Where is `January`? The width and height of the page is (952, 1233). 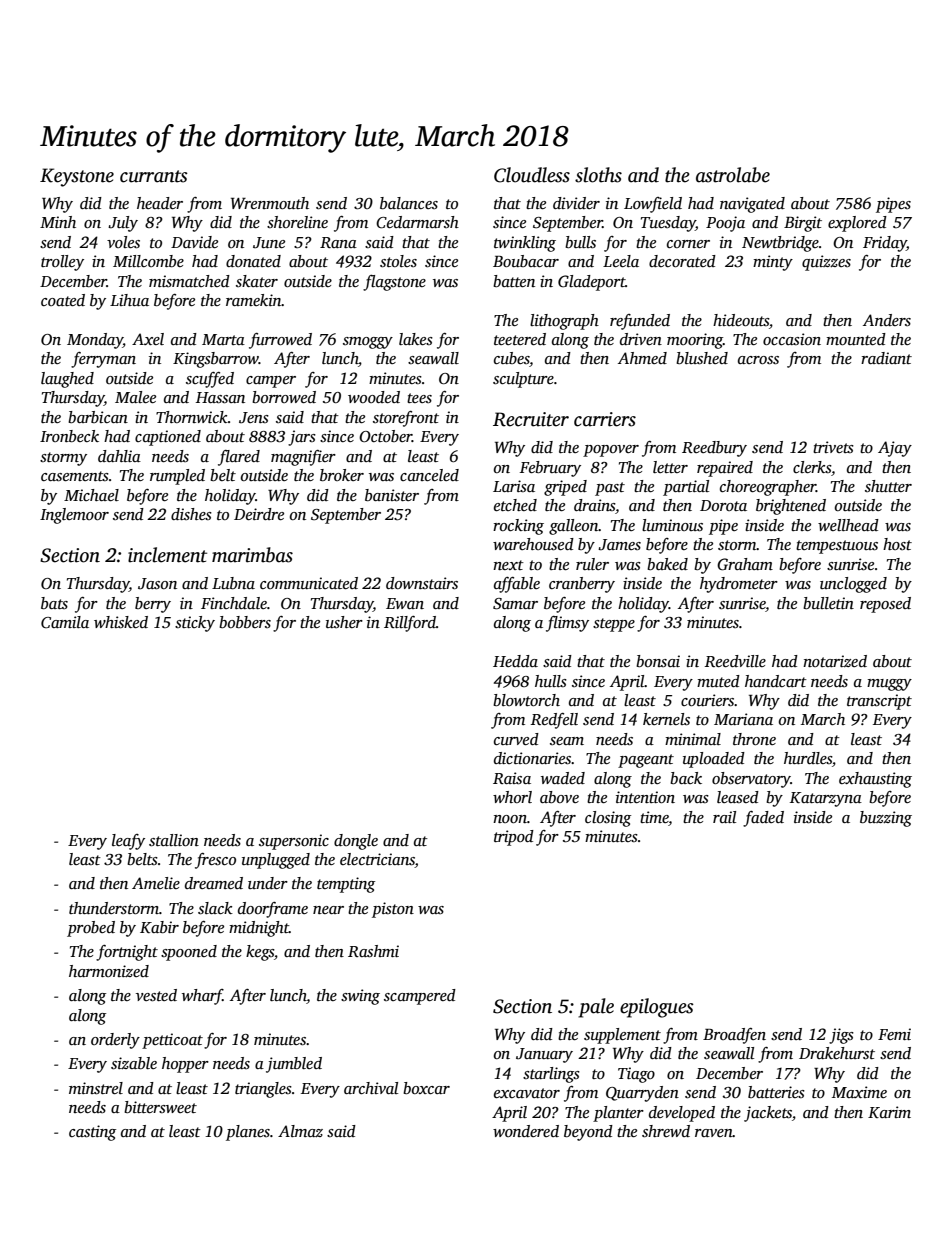
January is located at coordinates (544, 1055).
